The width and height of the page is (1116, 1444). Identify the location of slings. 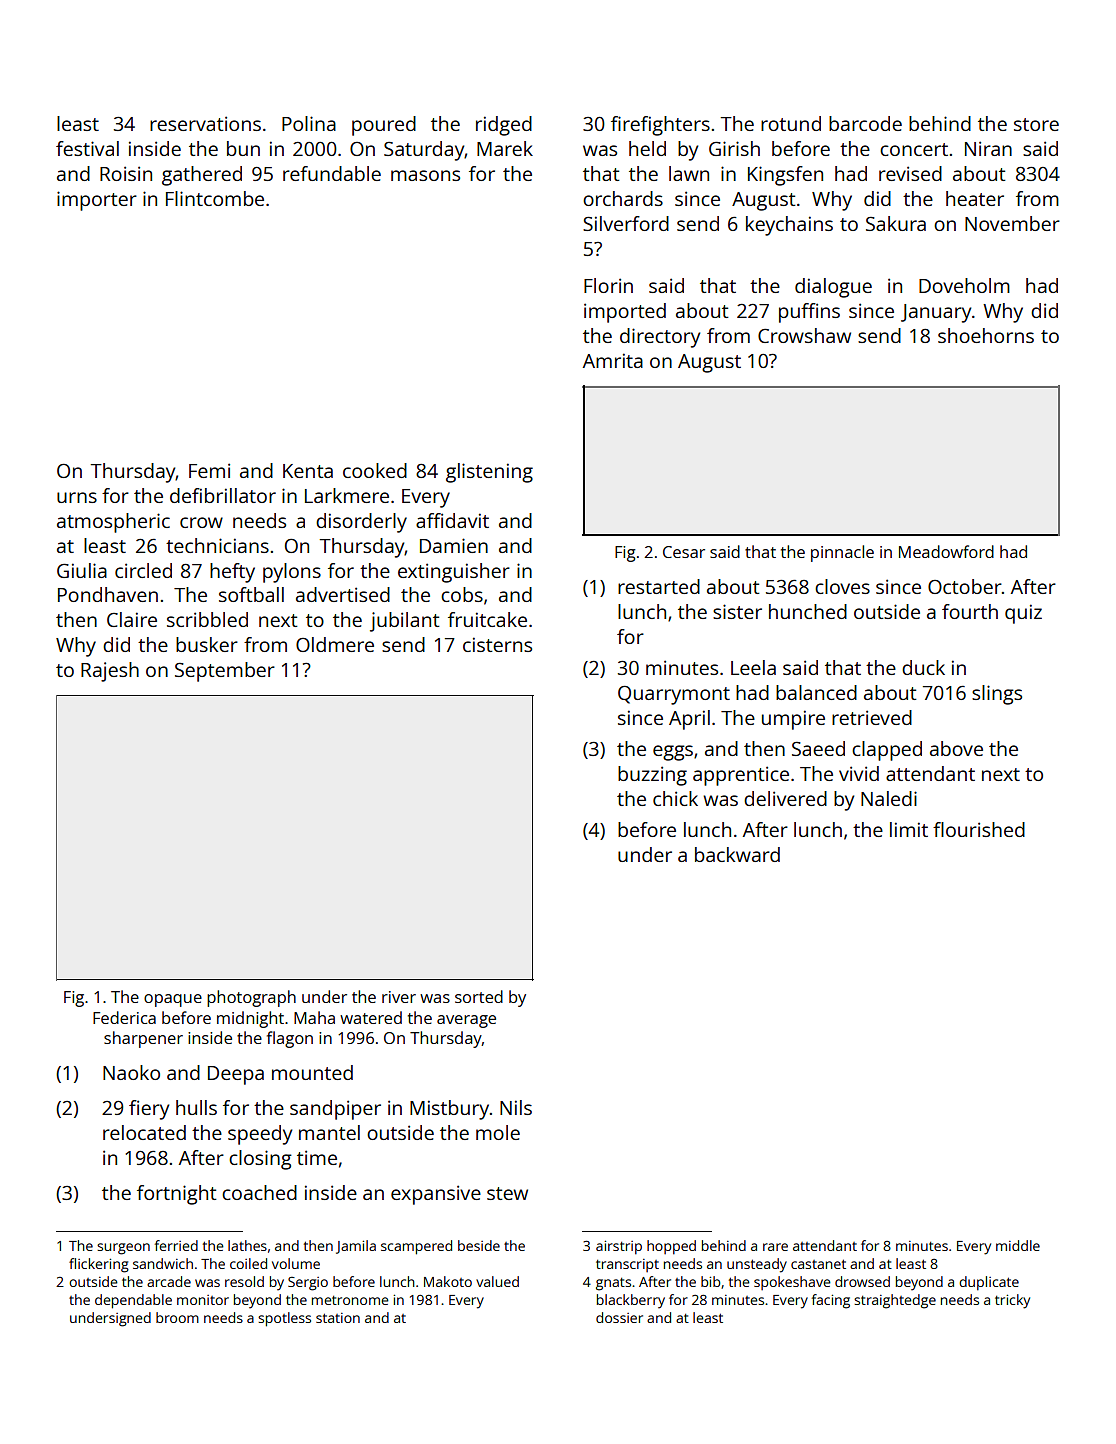
(997, 695).
